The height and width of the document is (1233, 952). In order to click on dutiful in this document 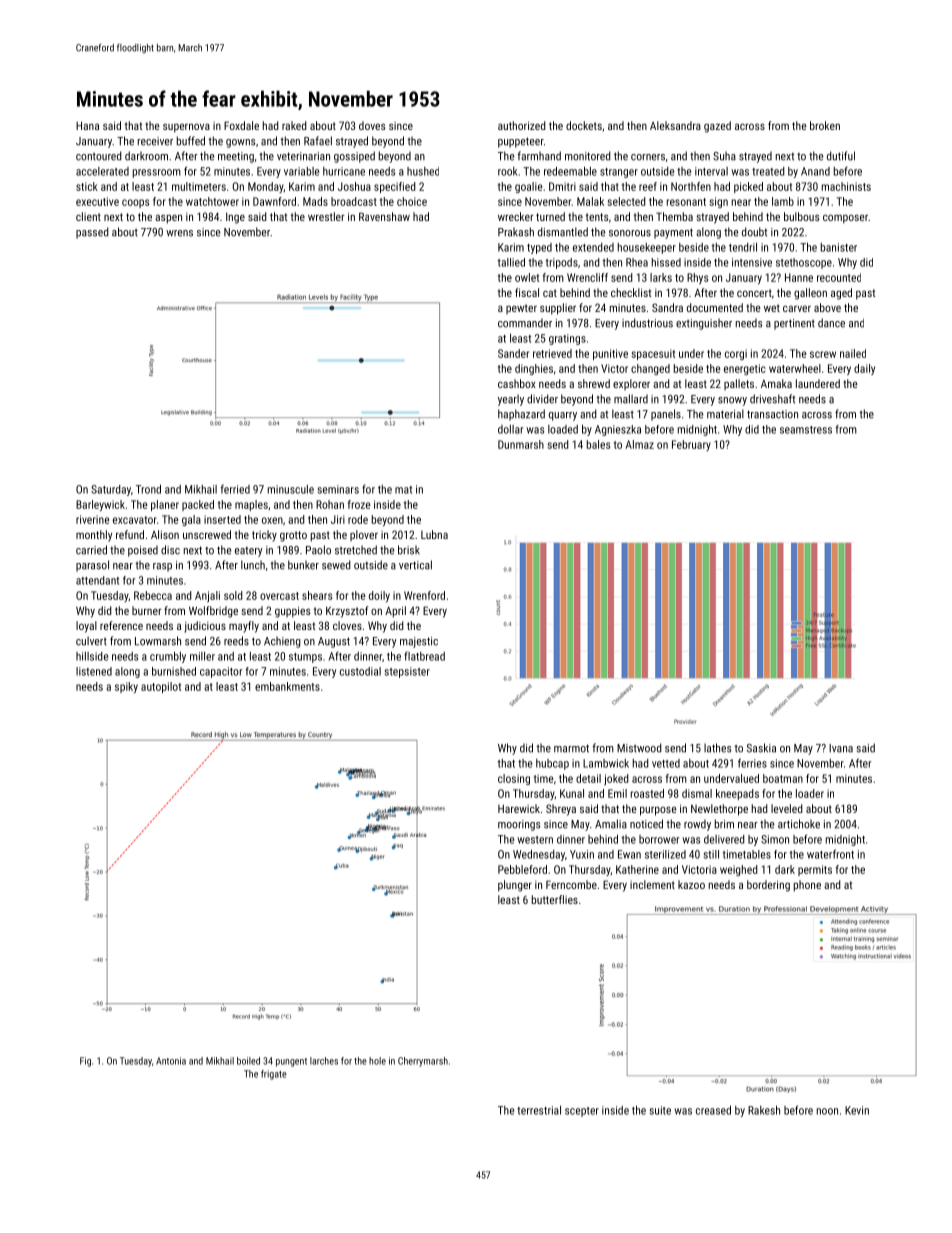, I will do `click(841, 156)`.
